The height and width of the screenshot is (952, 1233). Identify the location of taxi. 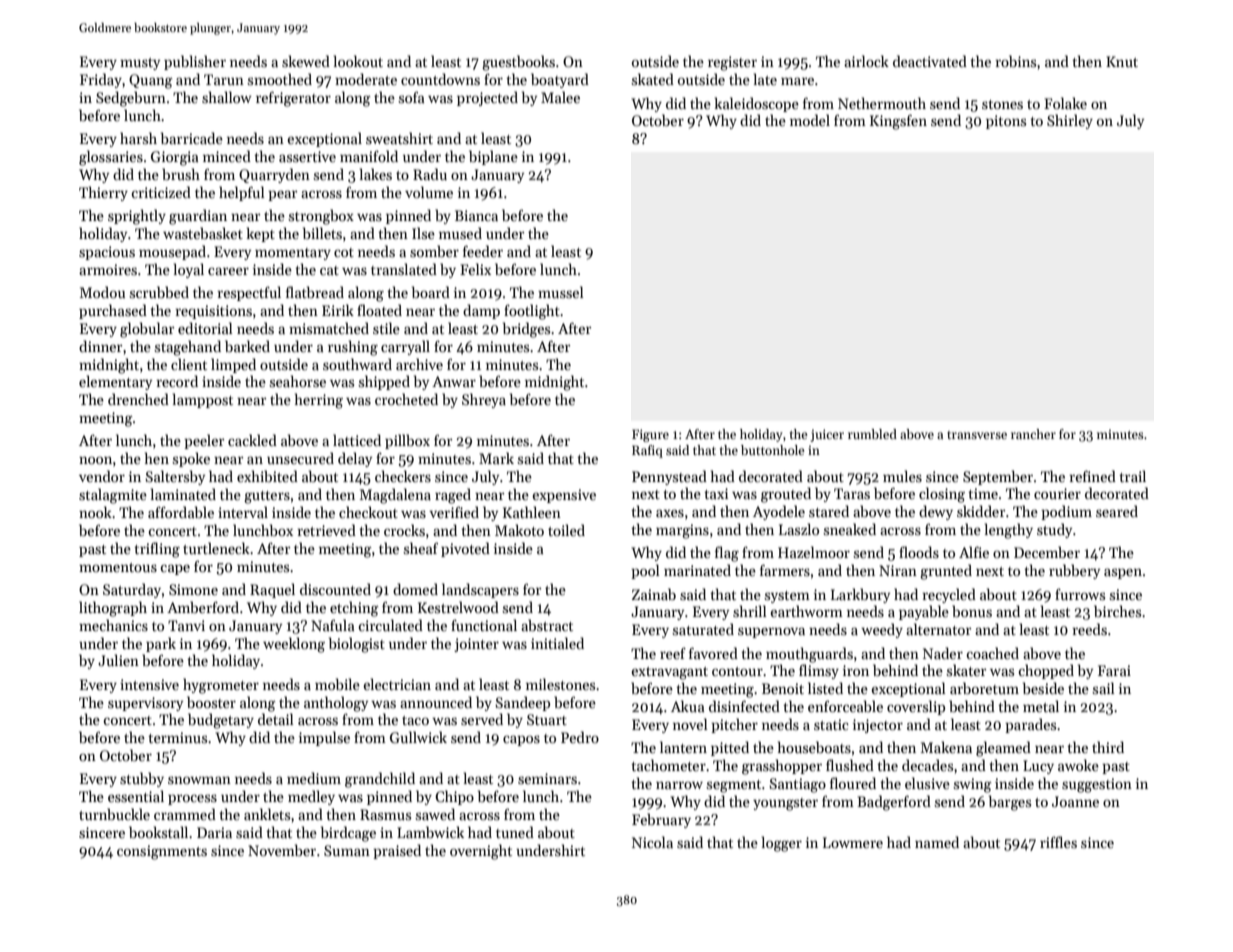
(716, 493).
